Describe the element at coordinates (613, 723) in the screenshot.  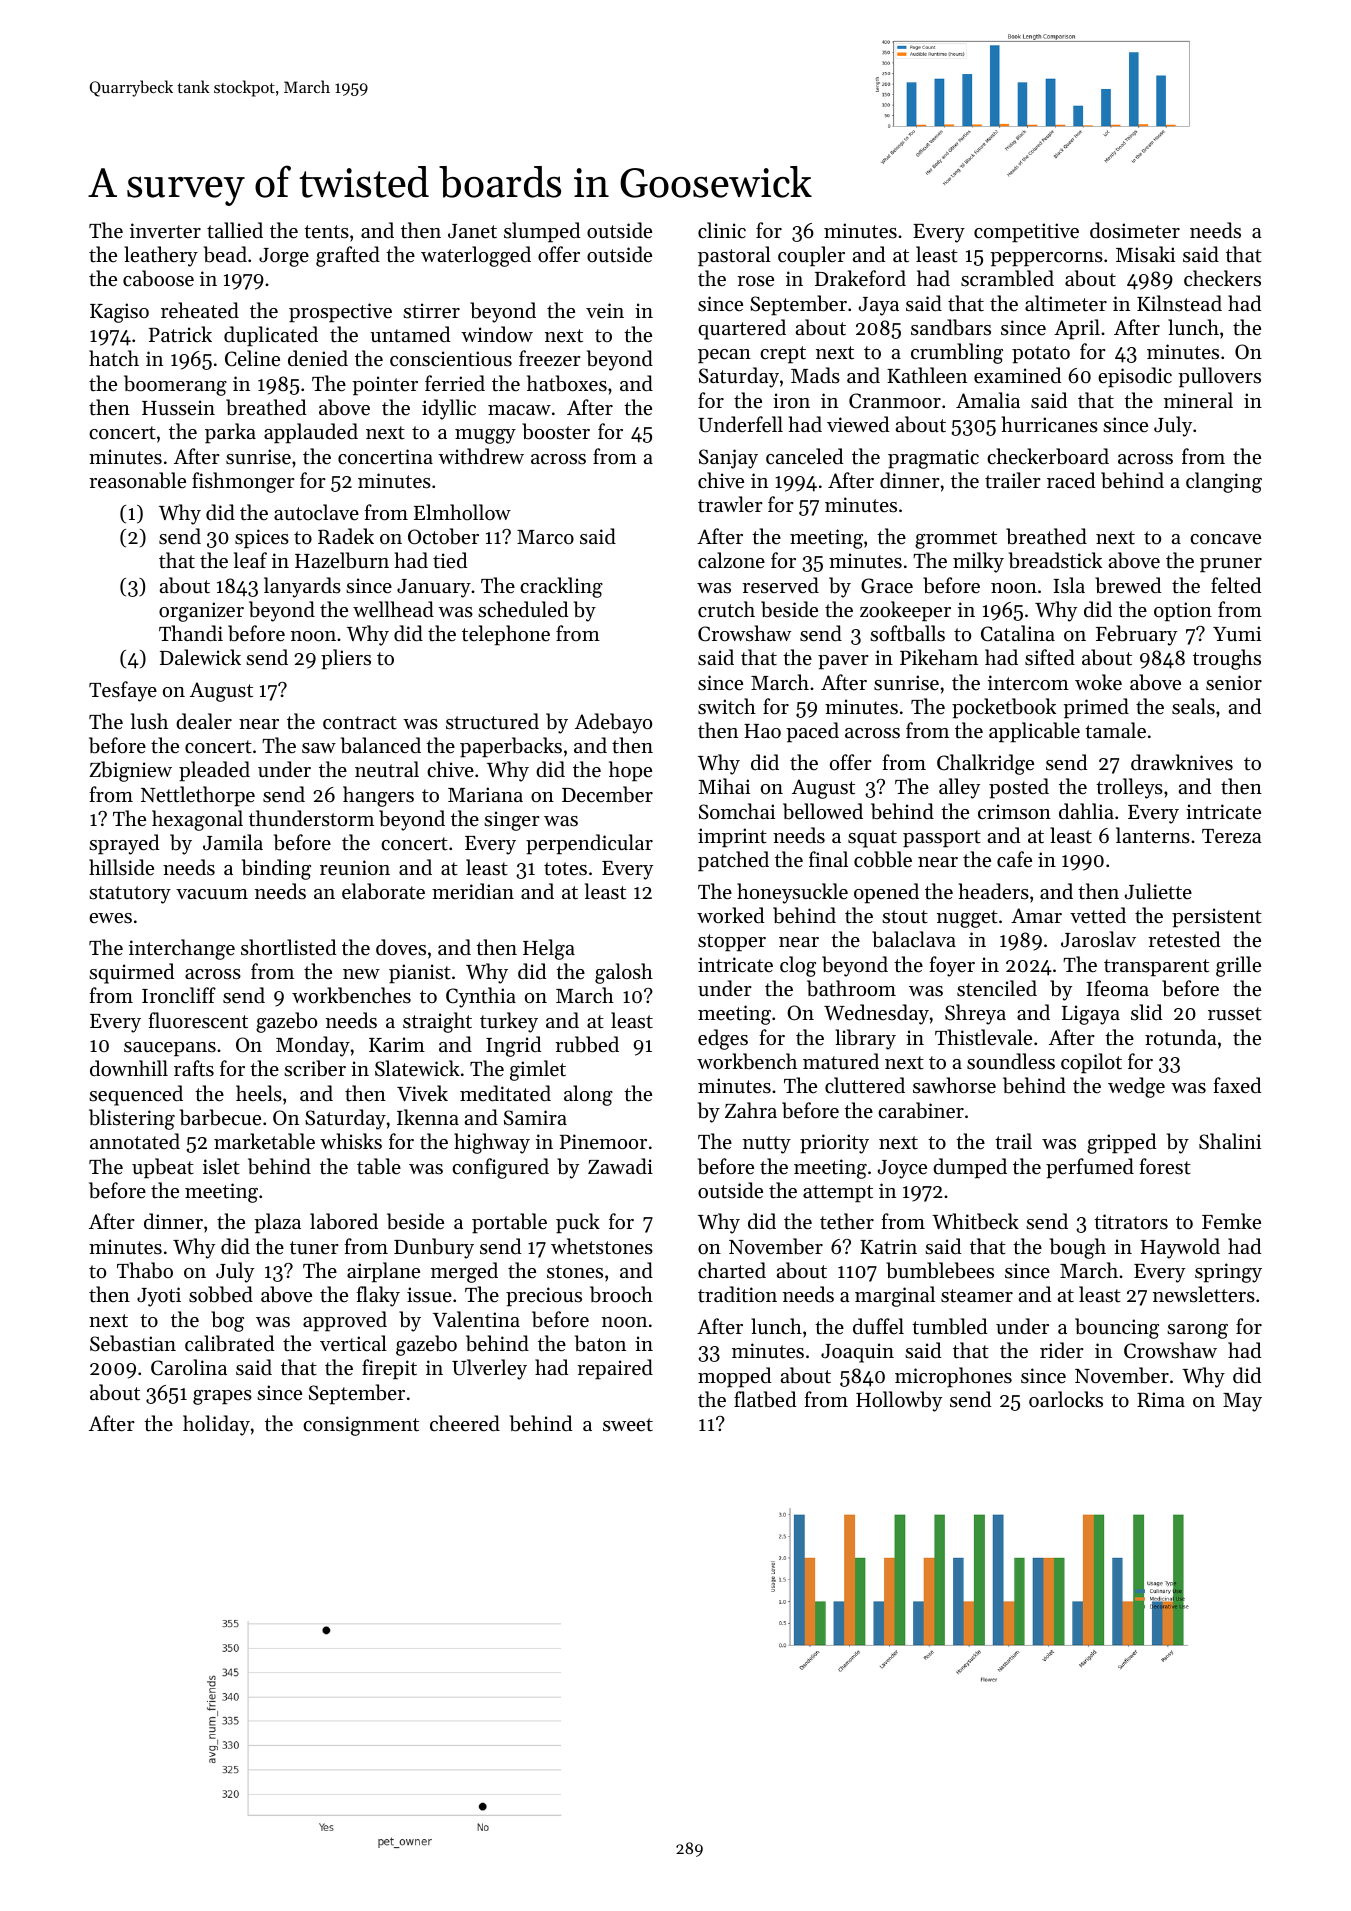
I see `Adebayo` at that location.
